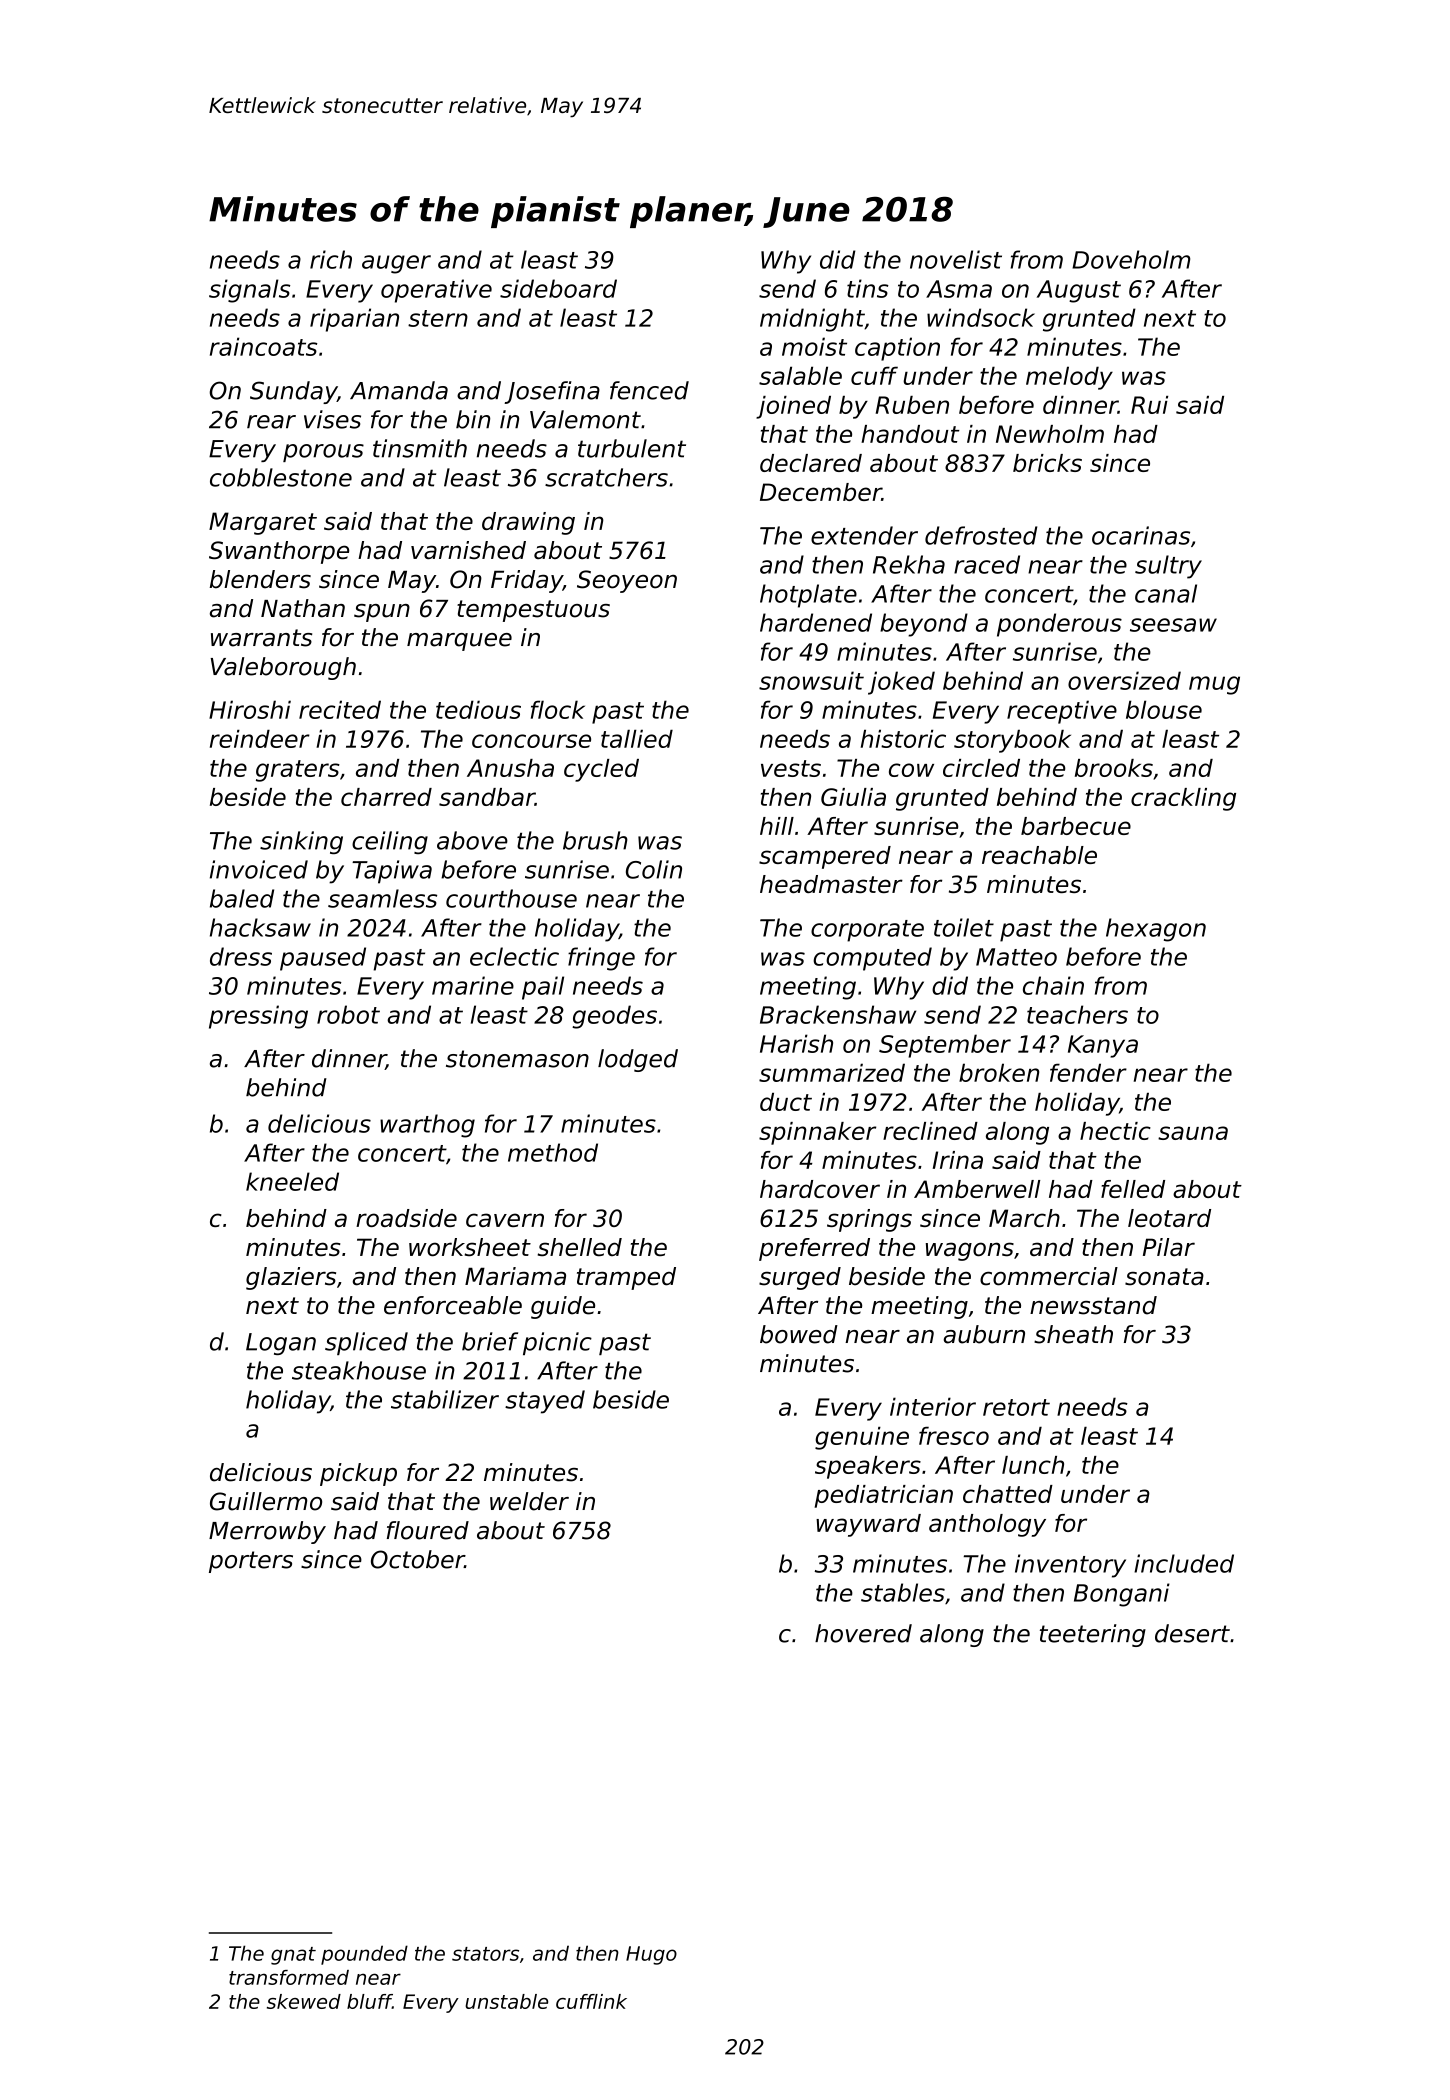 Image resolution: width=1450 pixels, height=2100 pixels. I want to click on mug, so click(1214, 685).
